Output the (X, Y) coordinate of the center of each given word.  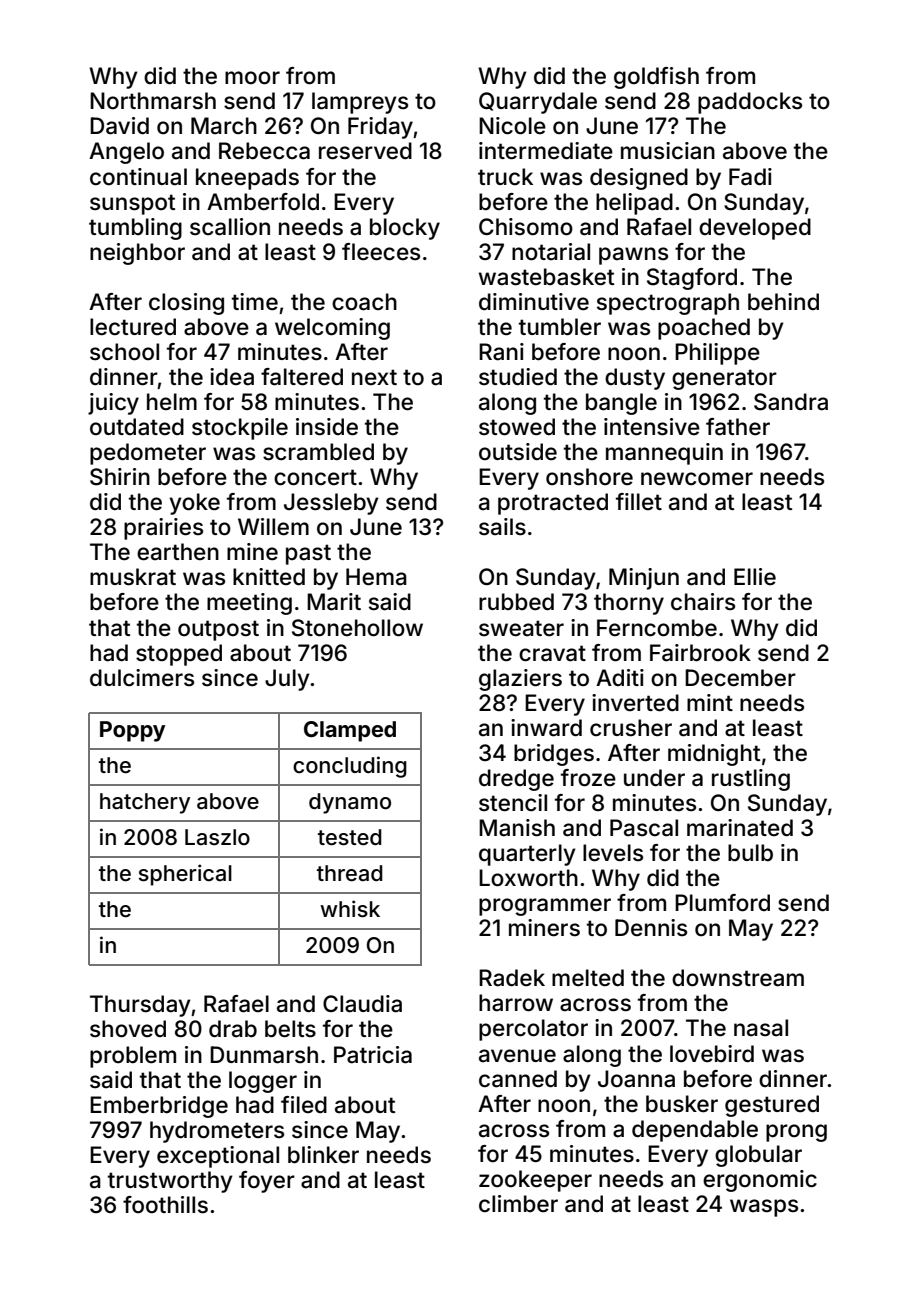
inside (327, 427)
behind (783, 302)
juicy (113, 404)
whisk (350, 909)
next (374, 377)
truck (505, 177)
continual (138, 177)
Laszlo (217, 837)
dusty (635, 379)
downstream (738, 978)
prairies (163, 529)
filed (304, 1104)
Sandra (791, 402)
